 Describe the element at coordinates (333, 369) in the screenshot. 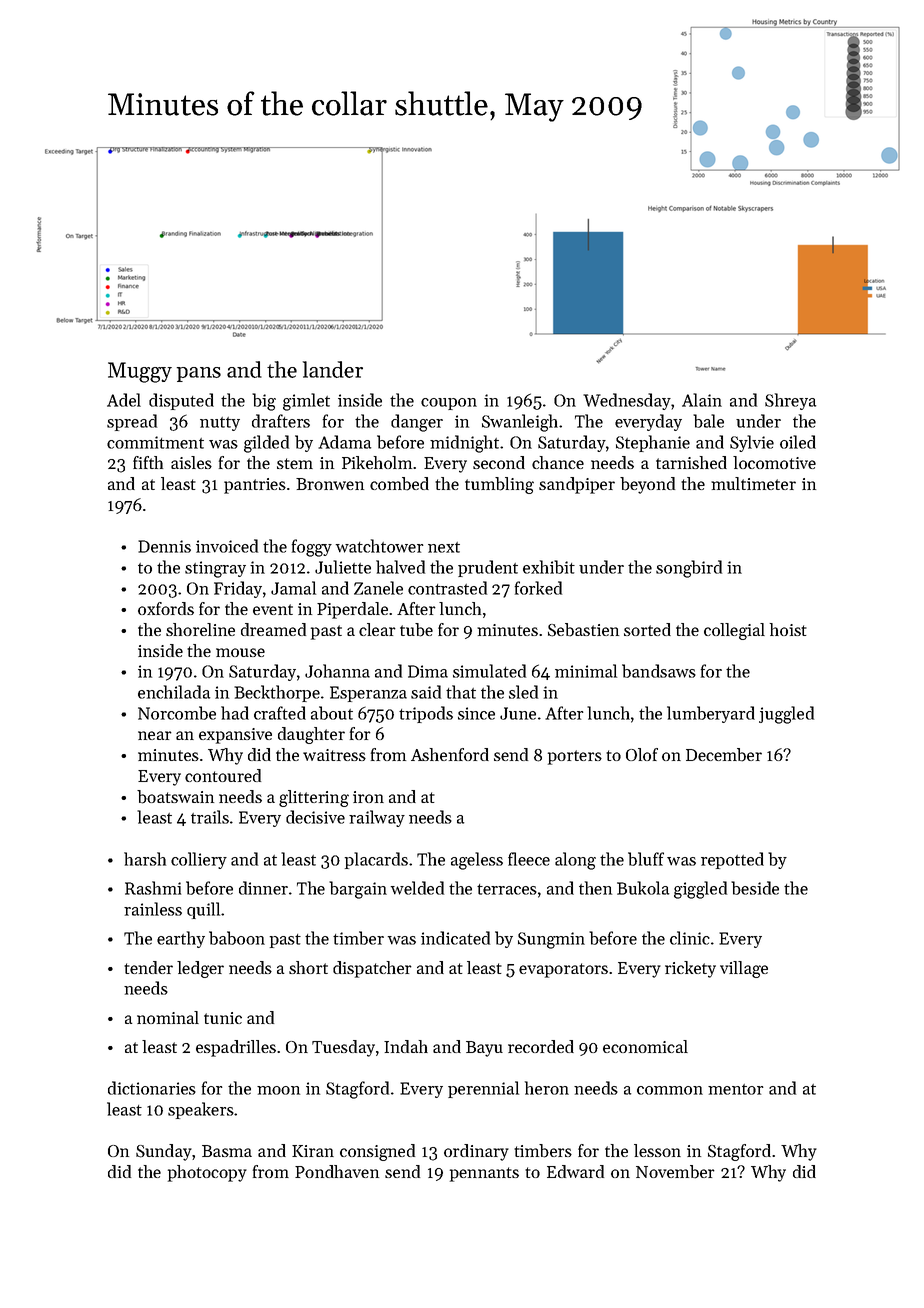

I see `lander` at that location.
